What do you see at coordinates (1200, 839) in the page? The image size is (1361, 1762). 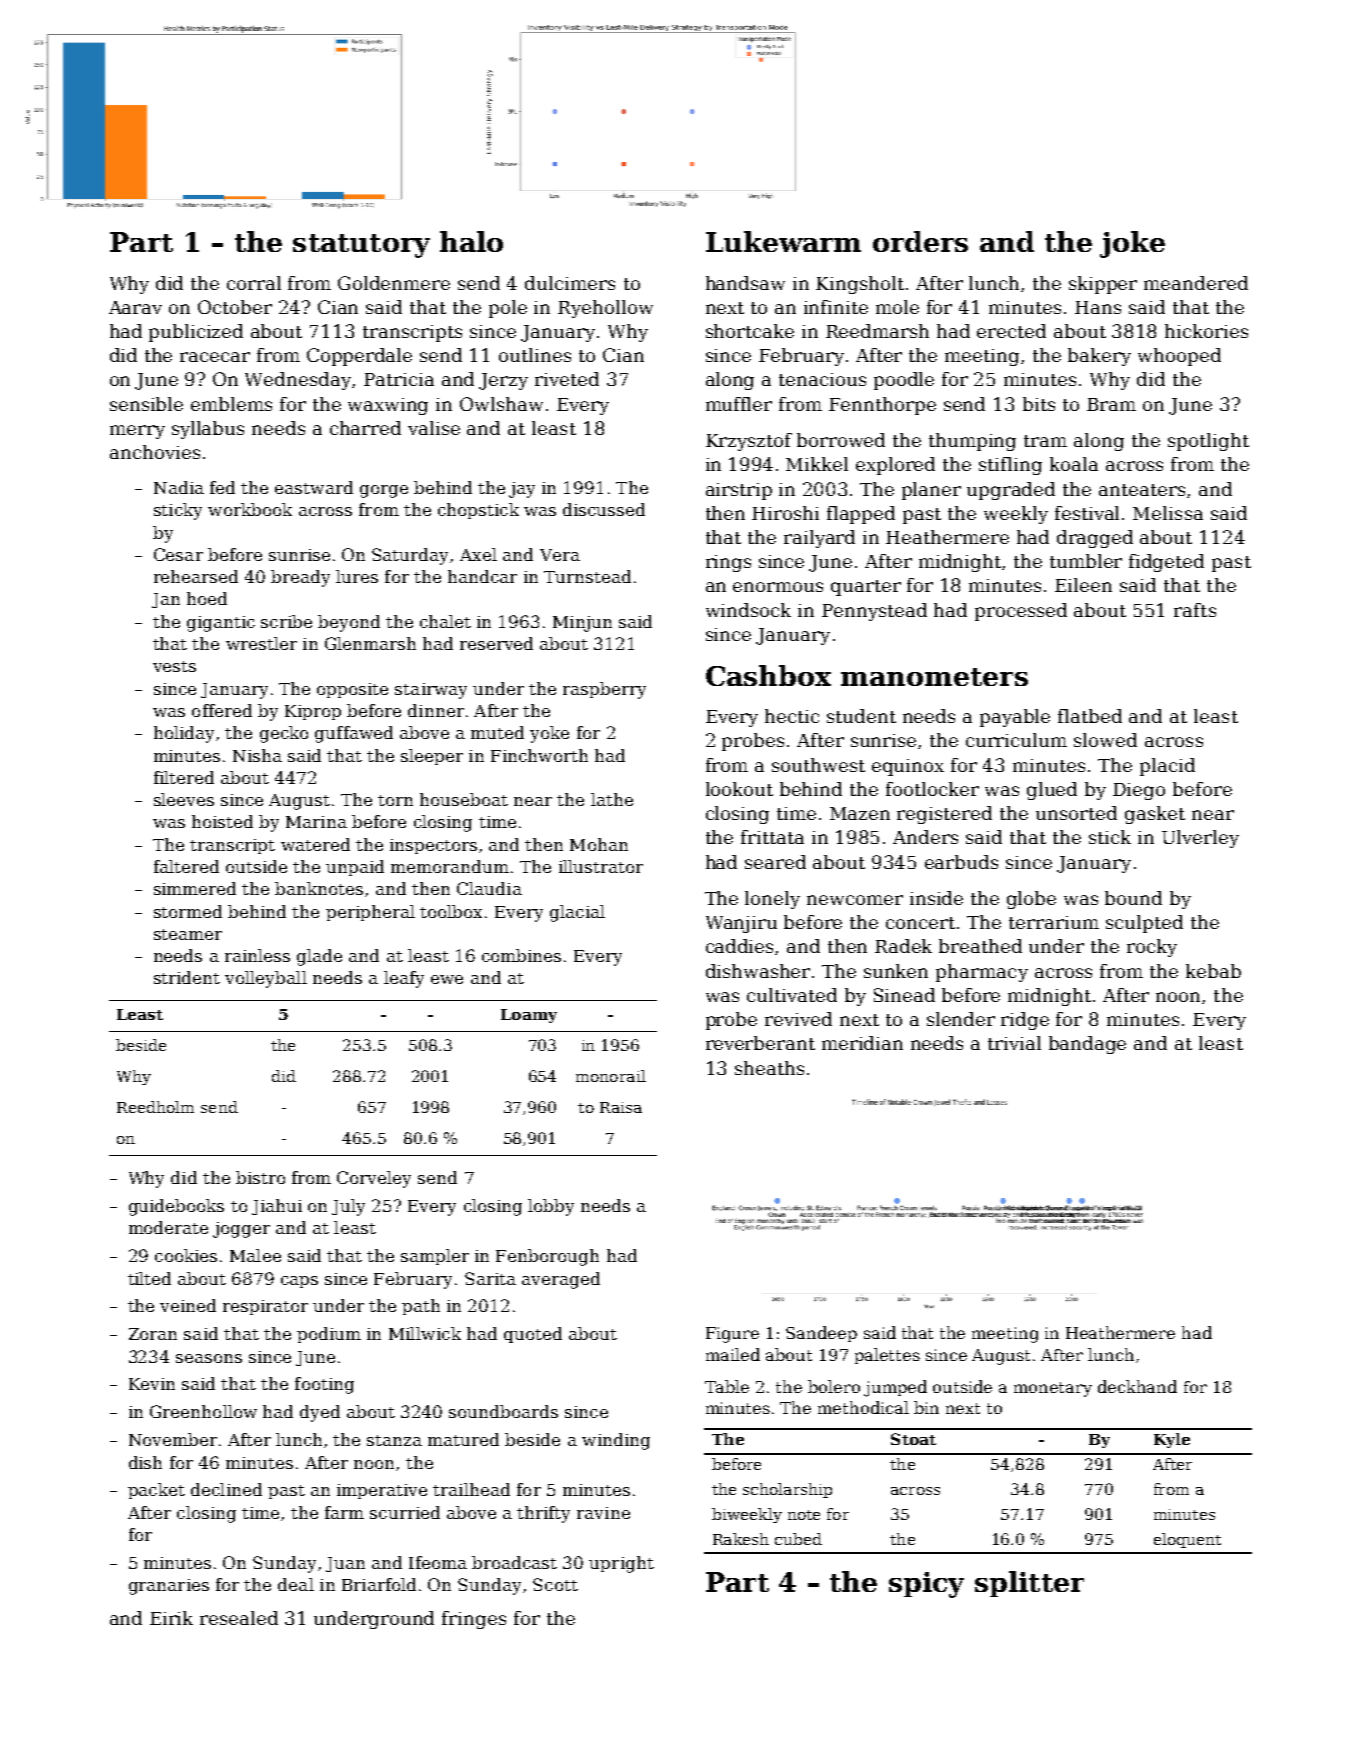 I see `Ulverley` at bounding box center [1200, 839].
